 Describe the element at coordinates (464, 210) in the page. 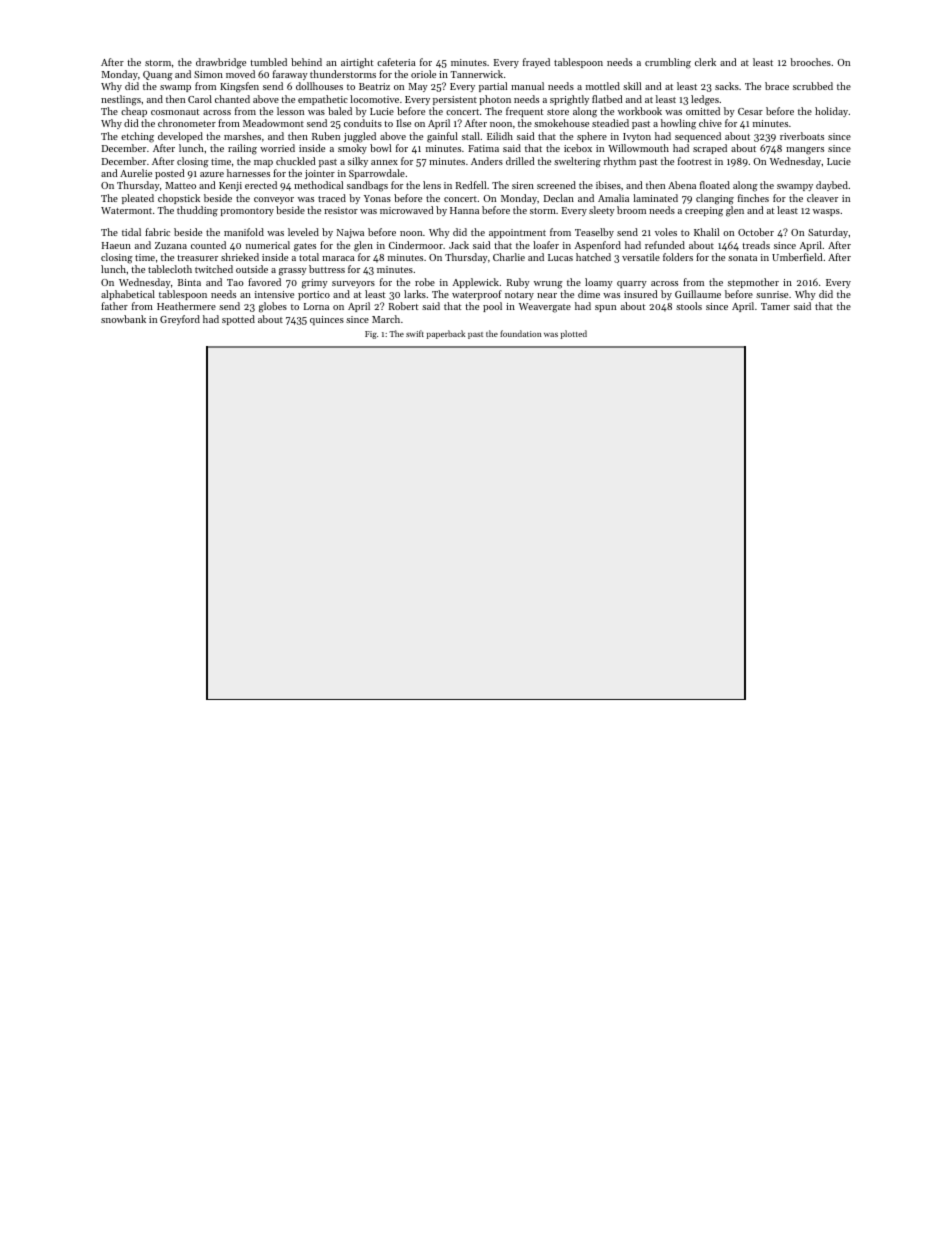

I see `Hanna` at that location.
